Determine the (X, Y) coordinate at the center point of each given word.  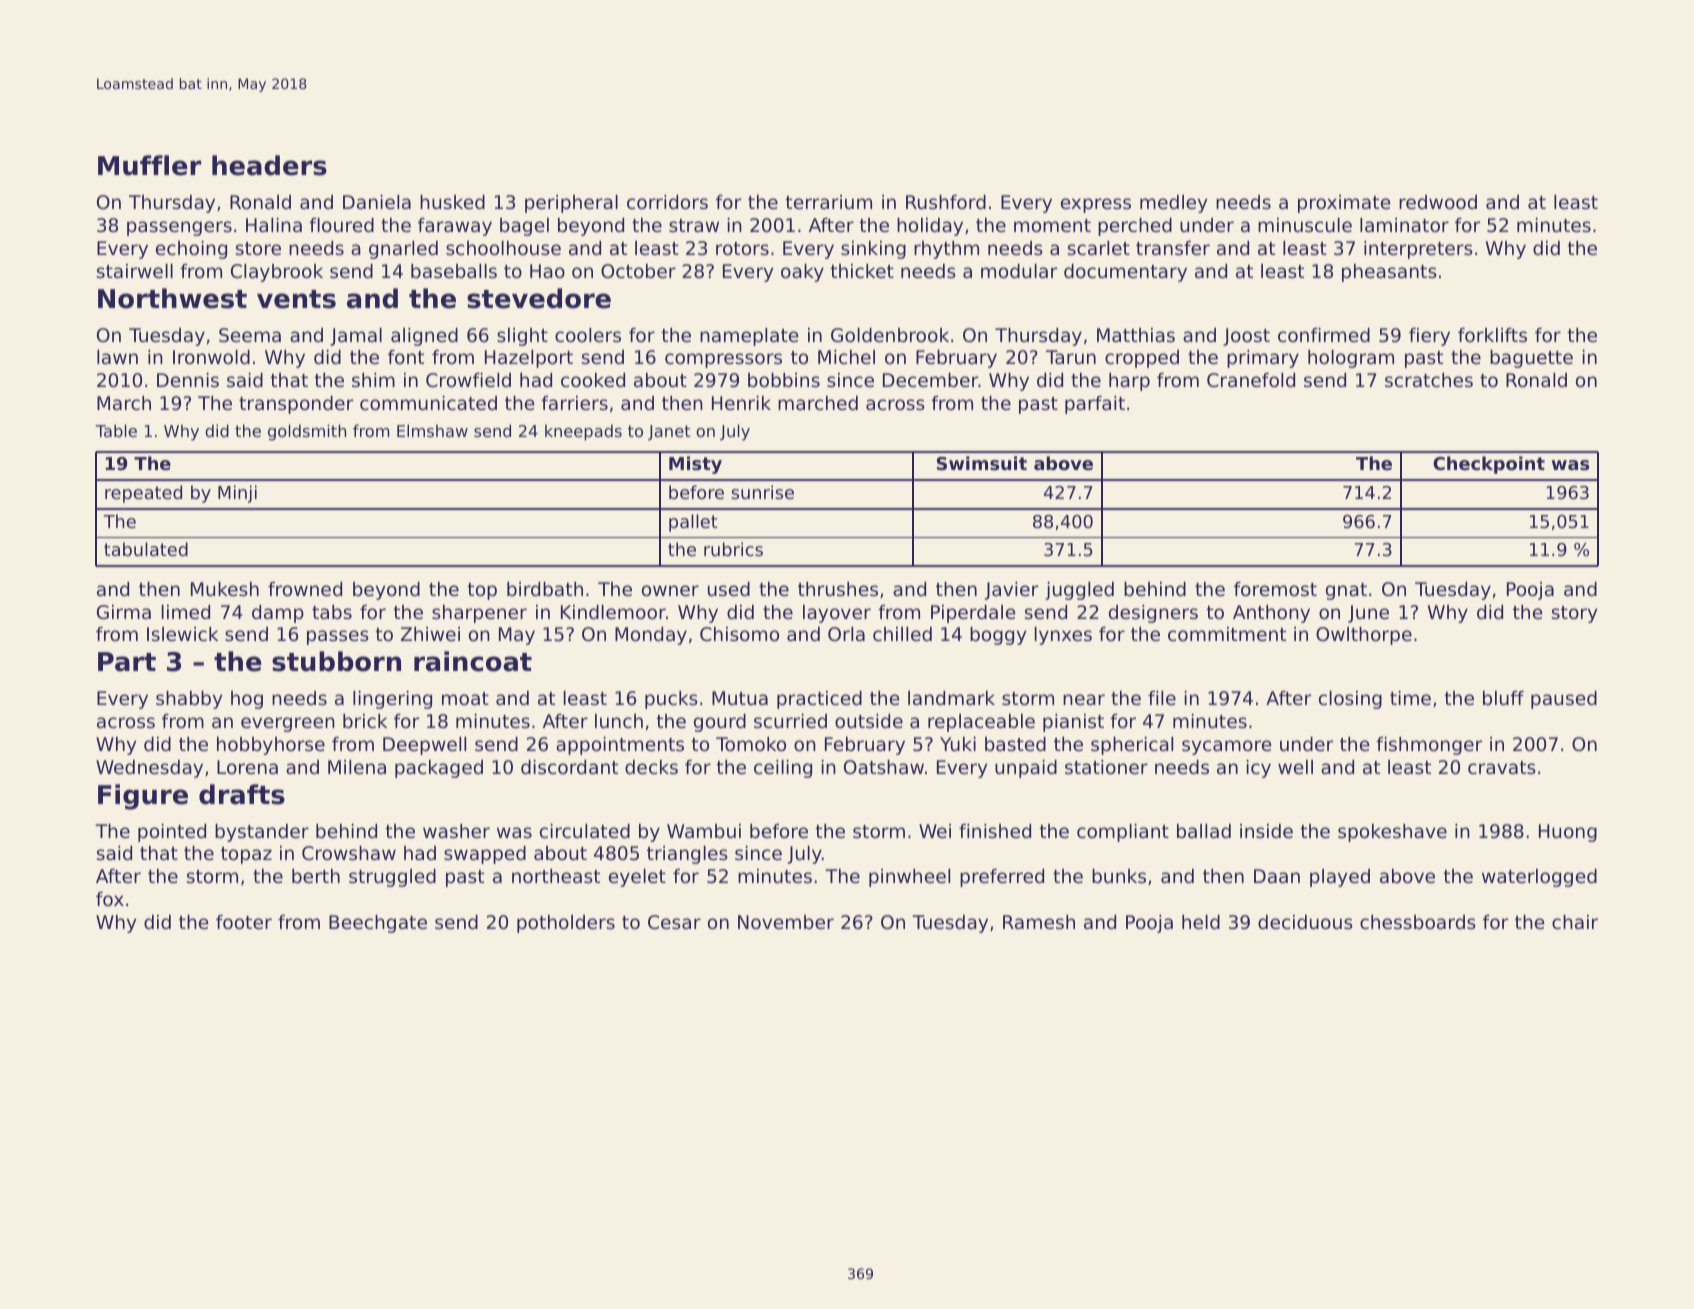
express (1096, 205)
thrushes (838, 589)
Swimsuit (982, 463)
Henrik (741, 403)
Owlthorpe (1364, 636)
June (1368, 614)
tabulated (146, 549)
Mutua (740, 698)
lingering (392, 700)
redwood (1438, 202)
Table (116, 430)
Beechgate (378, 924)
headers (269, 165)
